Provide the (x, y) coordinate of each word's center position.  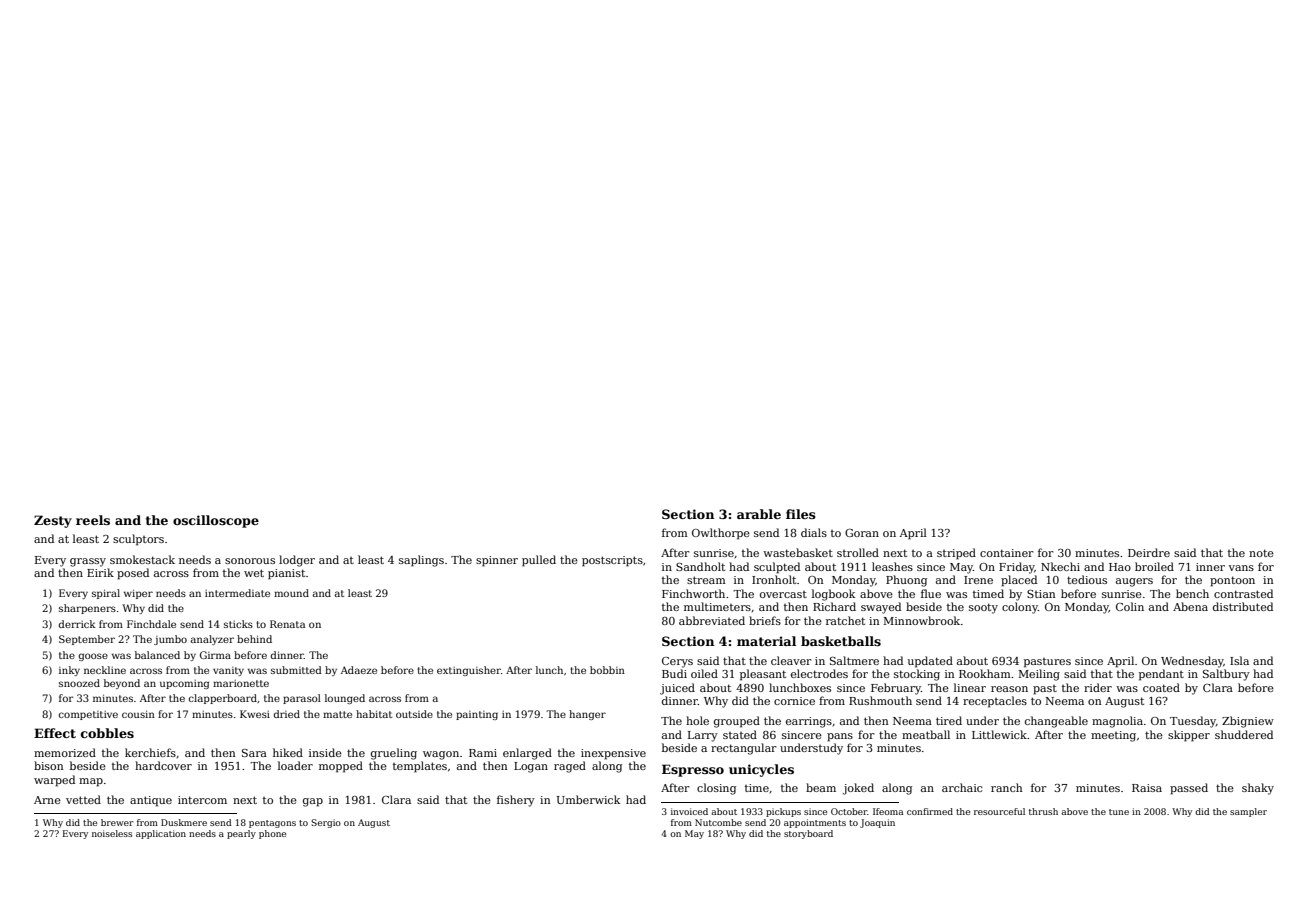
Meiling (1039, 675)
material (766, 641)
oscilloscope (216, 521)
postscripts (612, 561)
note (1261, 553)
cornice (794, 701)
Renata (287, 624)
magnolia (1117, 722)
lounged (345, 699)
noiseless (112, 833)
